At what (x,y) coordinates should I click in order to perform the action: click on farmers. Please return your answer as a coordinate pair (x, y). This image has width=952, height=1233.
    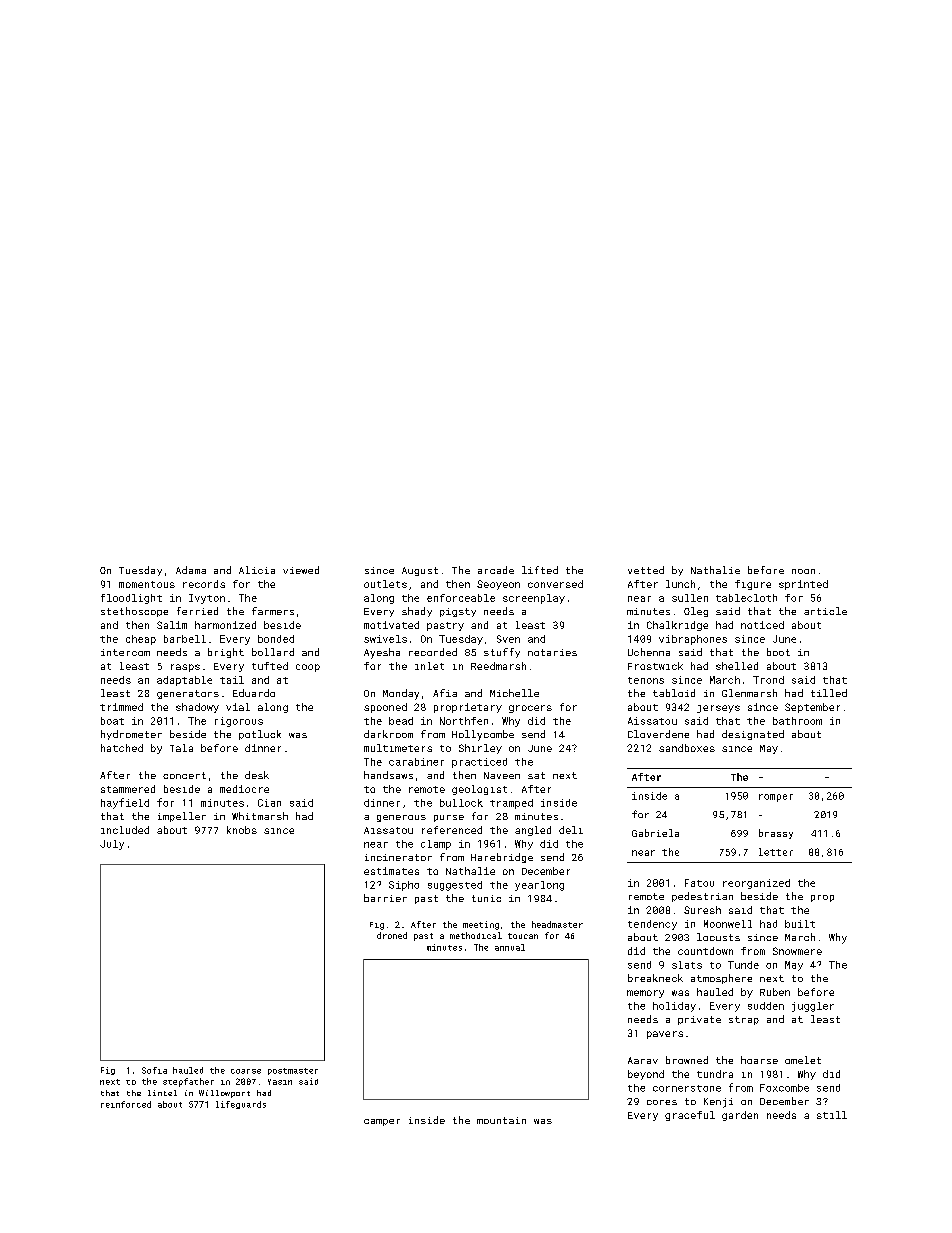
    Looking at the image, I should click on (273, 611).
